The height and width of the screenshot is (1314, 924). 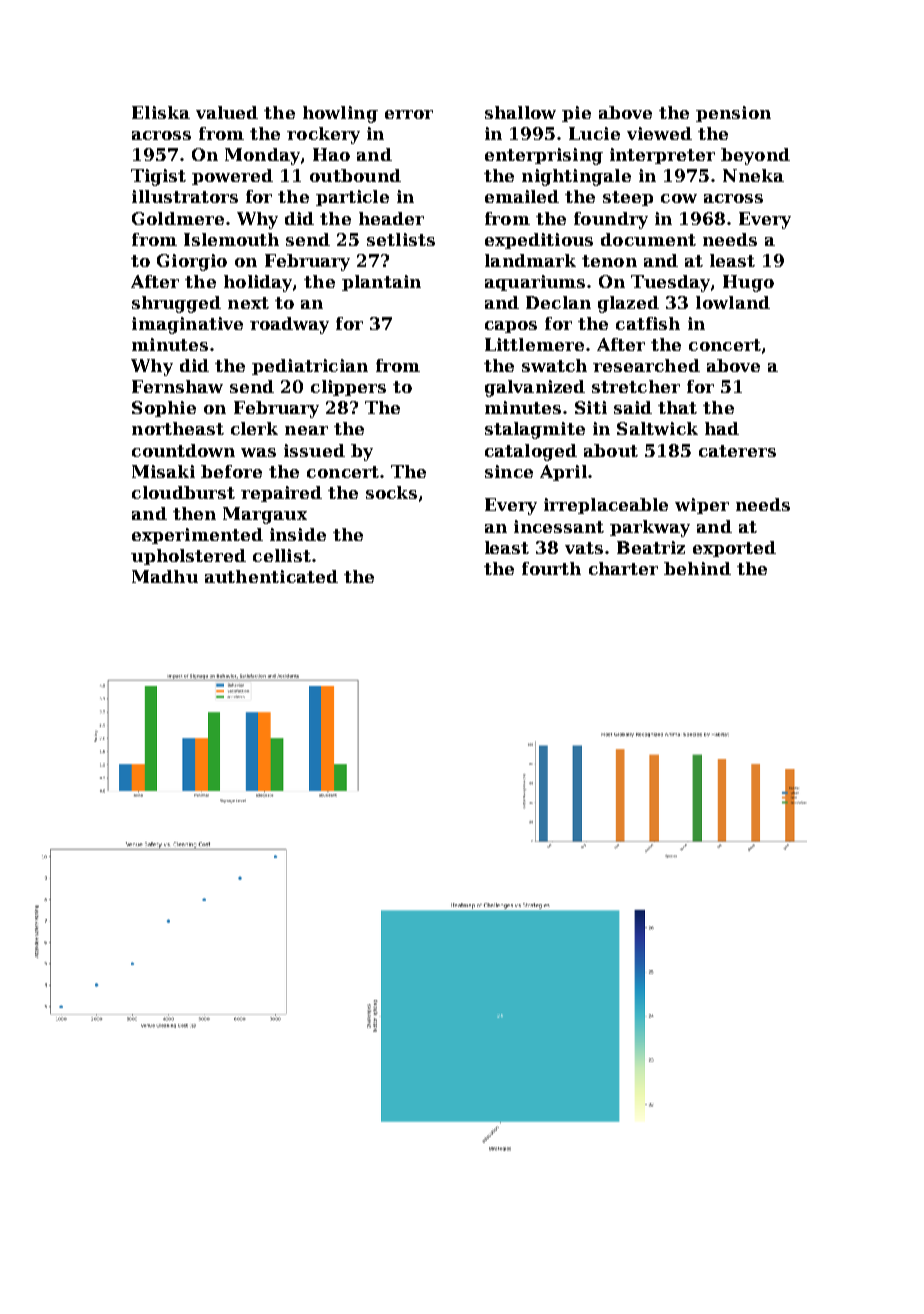 I want to click on pie, so click(x=576, y=114).
